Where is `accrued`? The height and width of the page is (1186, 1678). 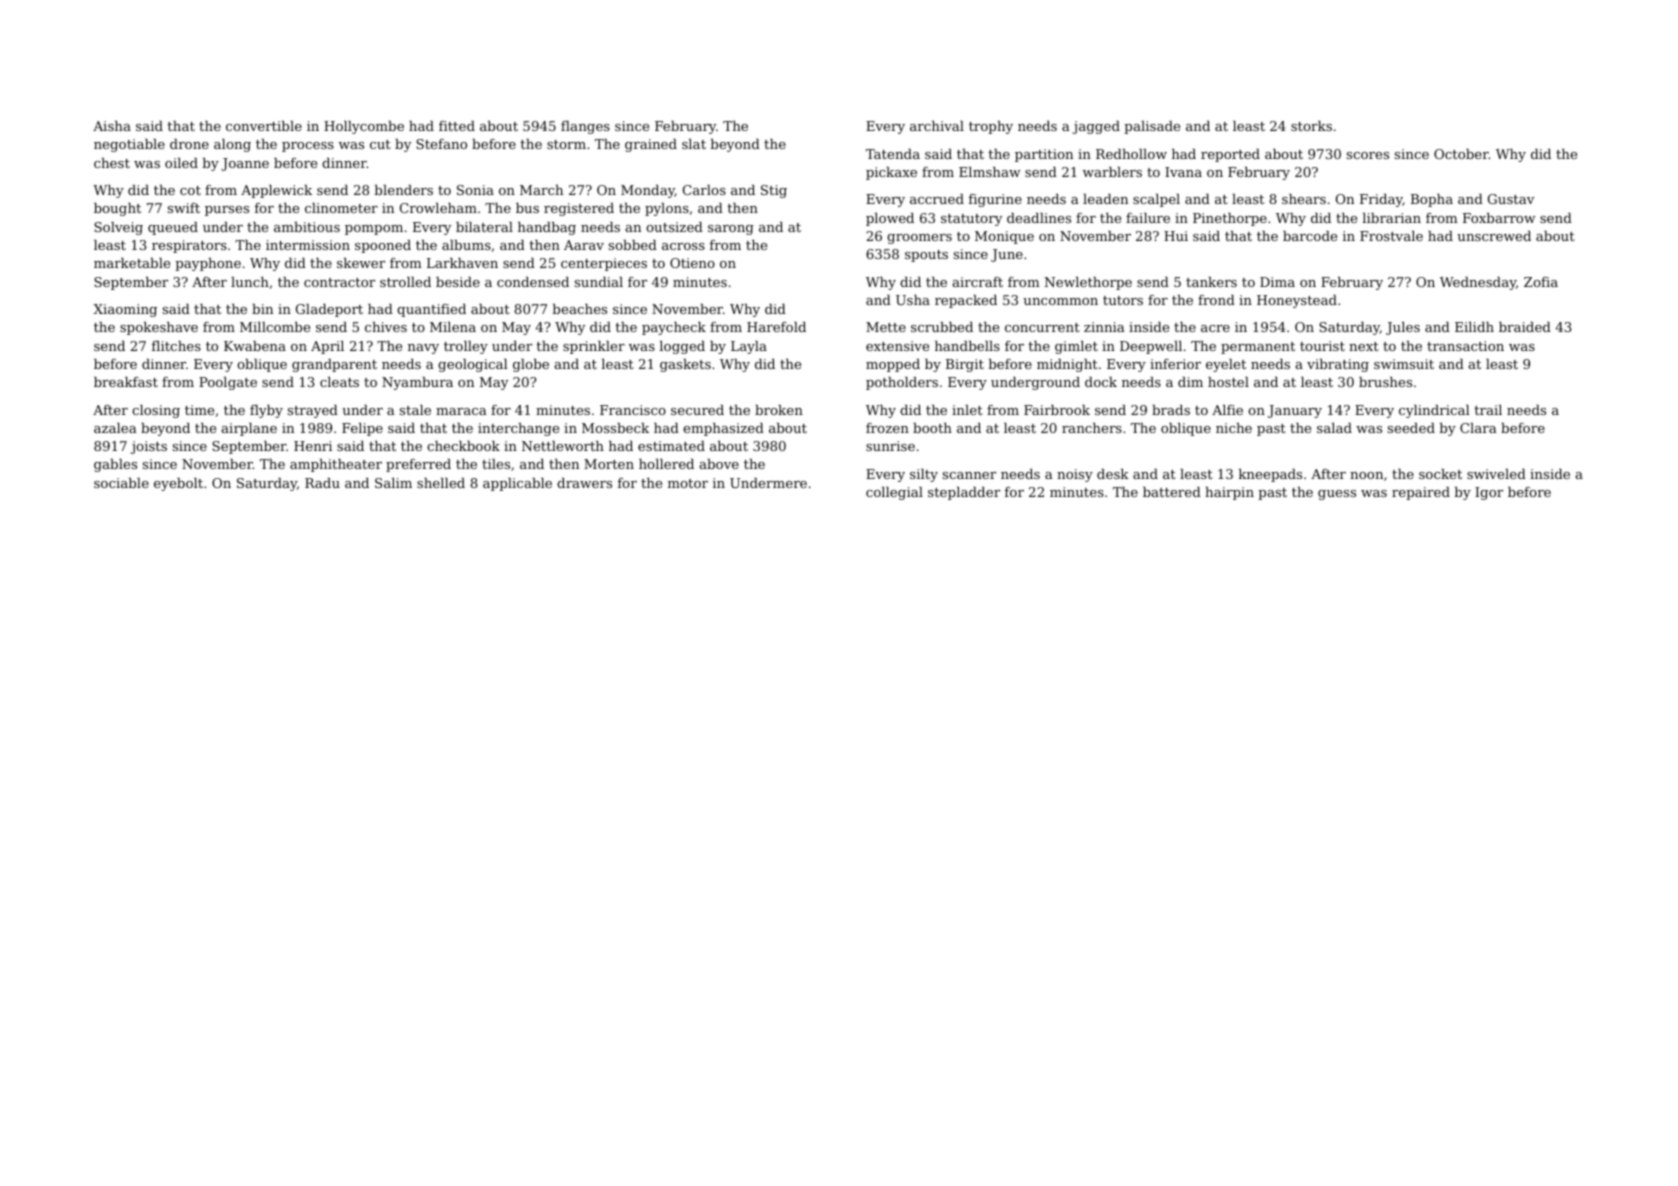
accrued is located at coordinates (937, 199).
